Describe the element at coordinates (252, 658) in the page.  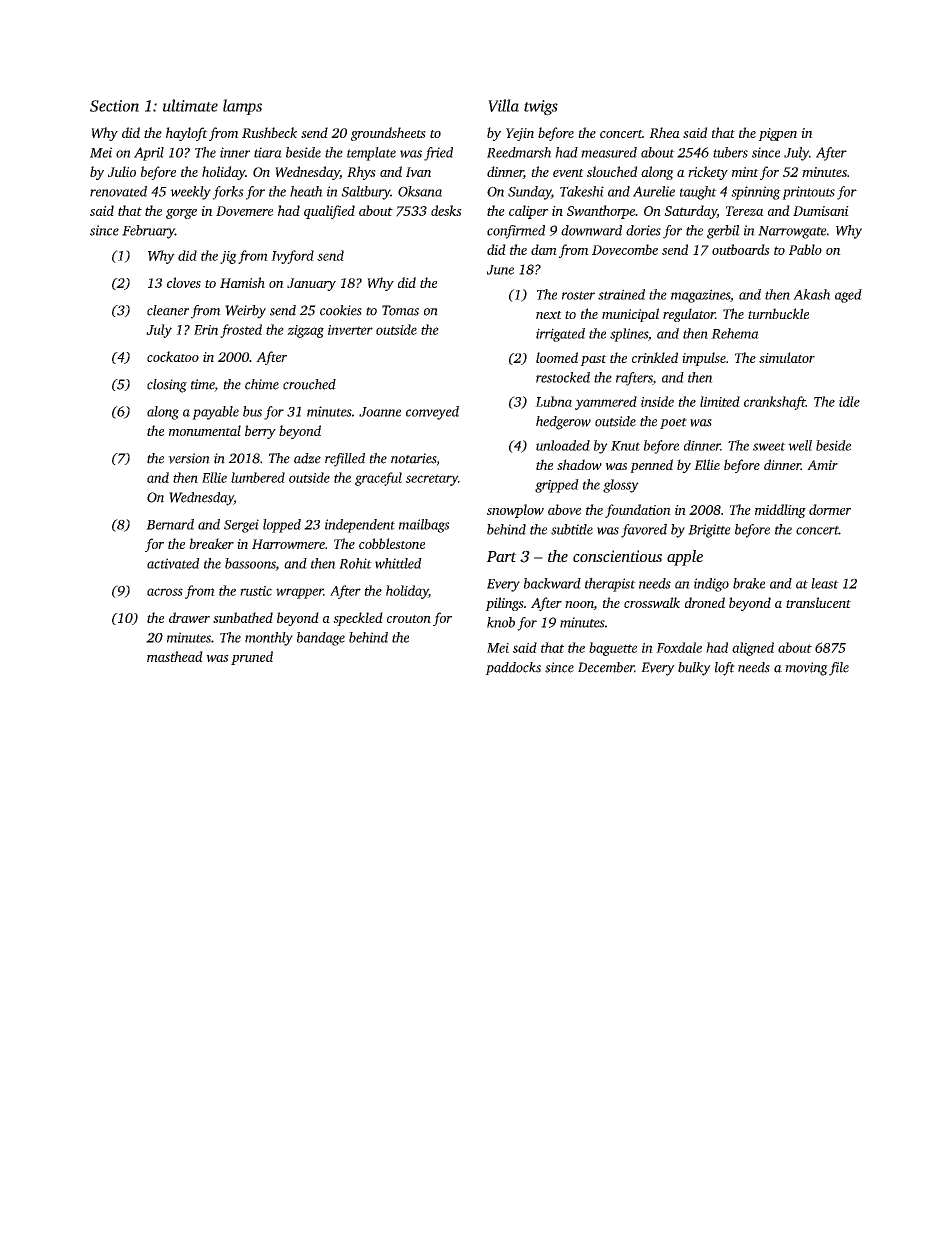
I see `pruned` at that location.
